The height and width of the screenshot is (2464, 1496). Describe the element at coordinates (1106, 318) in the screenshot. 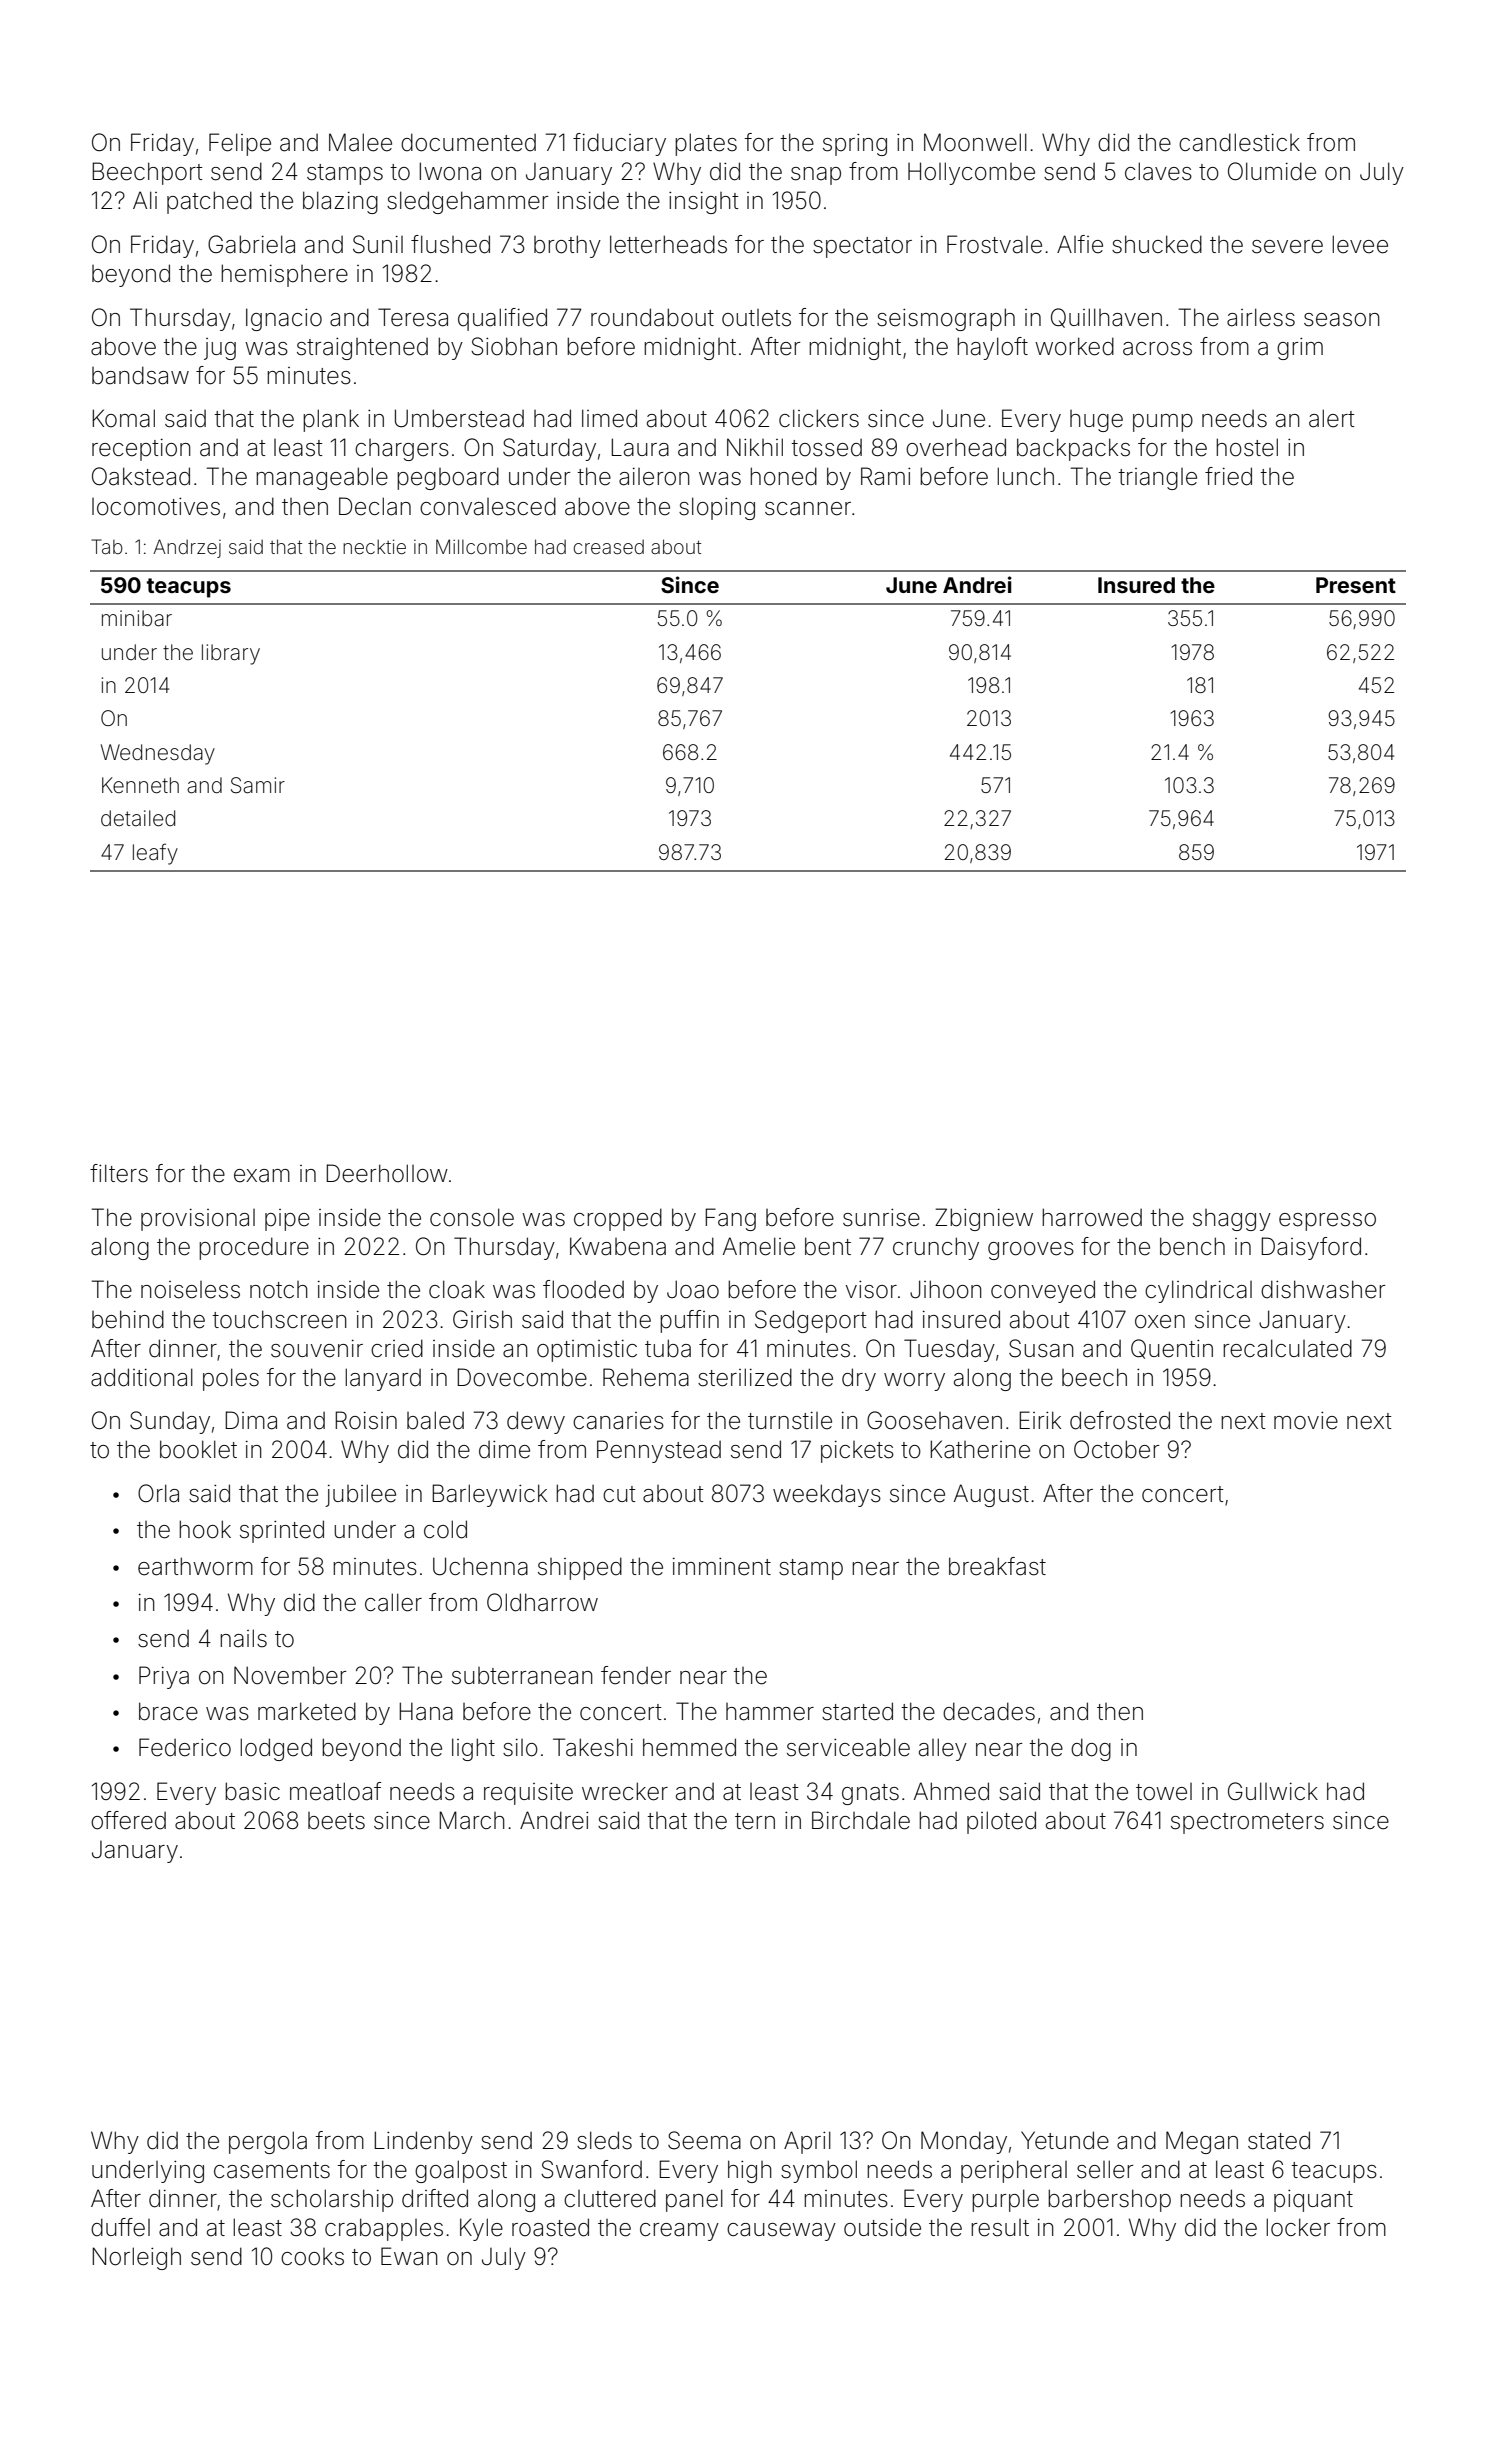

I see `Quillhaven` at that location.
